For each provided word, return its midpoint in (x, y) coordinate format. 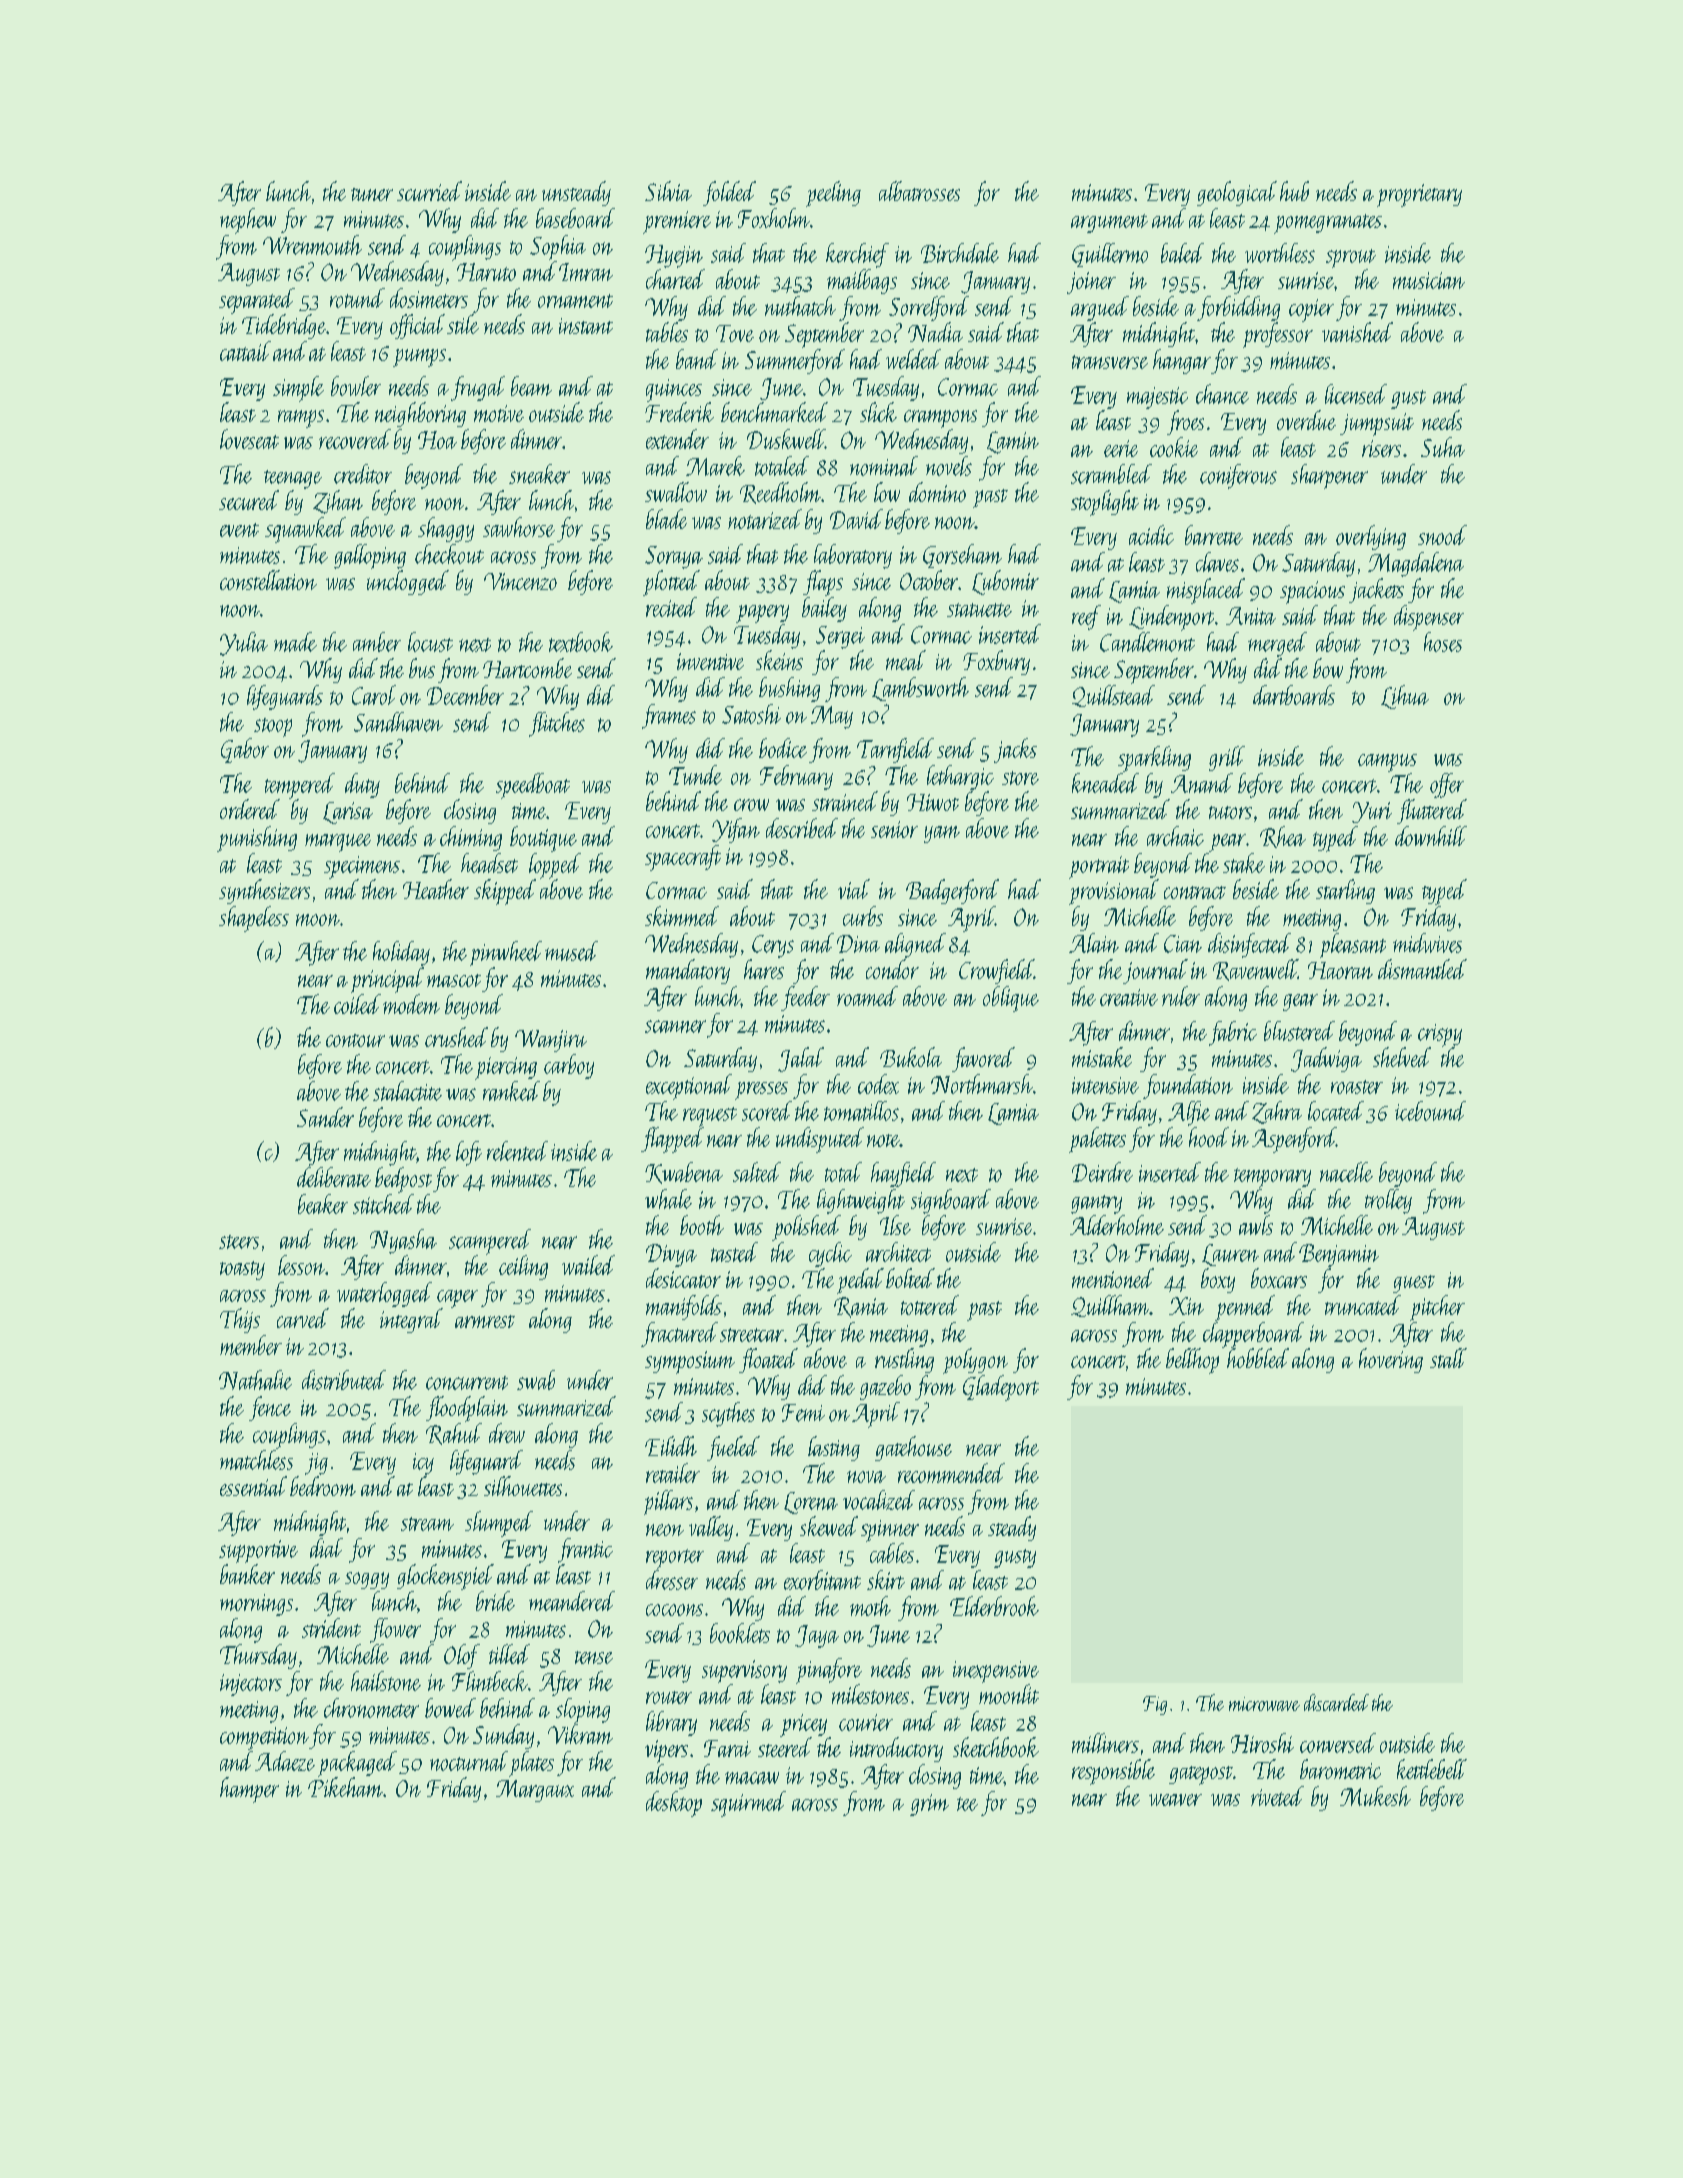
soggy (367, 1580)
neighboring (420, 414)
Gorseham (962, 556)
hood (1209, 1137)
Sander (325, 1117)
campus (1387, 763)
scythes (728, 1414)
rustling (904, 1360)
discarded (1336, 1702)
